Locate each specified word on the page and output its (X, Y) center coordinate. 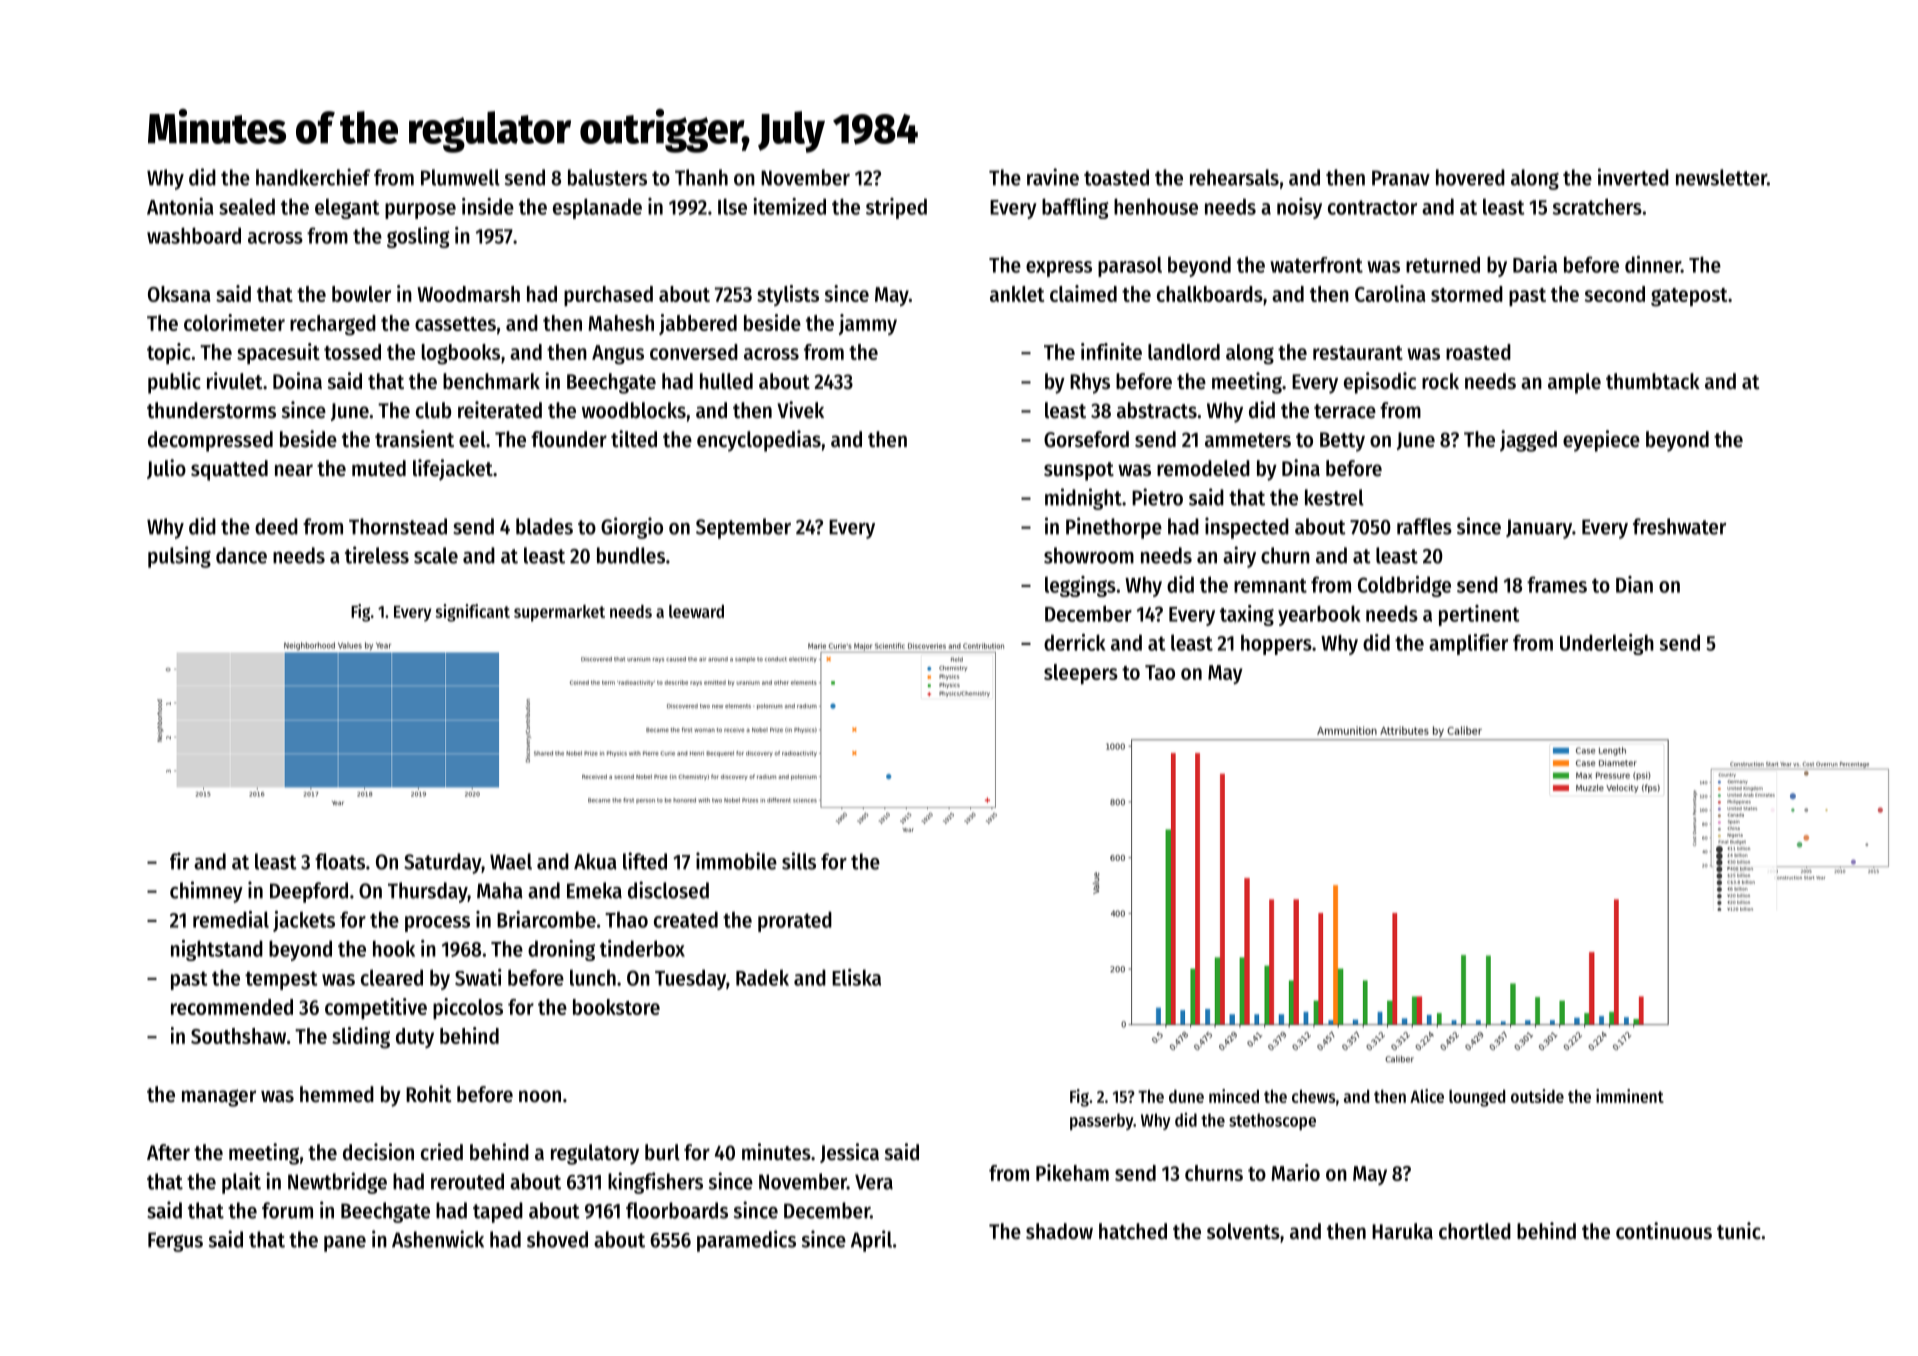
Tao (1160, 672)
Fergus (175, 1242)
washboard (194, 235)
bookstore (616, 1007)
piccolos (468, 1008)
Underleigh (1607, 644)
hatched (1133, 1231)
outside (1537, 1096)
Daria (1535, 264)
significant (472, 613)
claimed (1083, 293)
